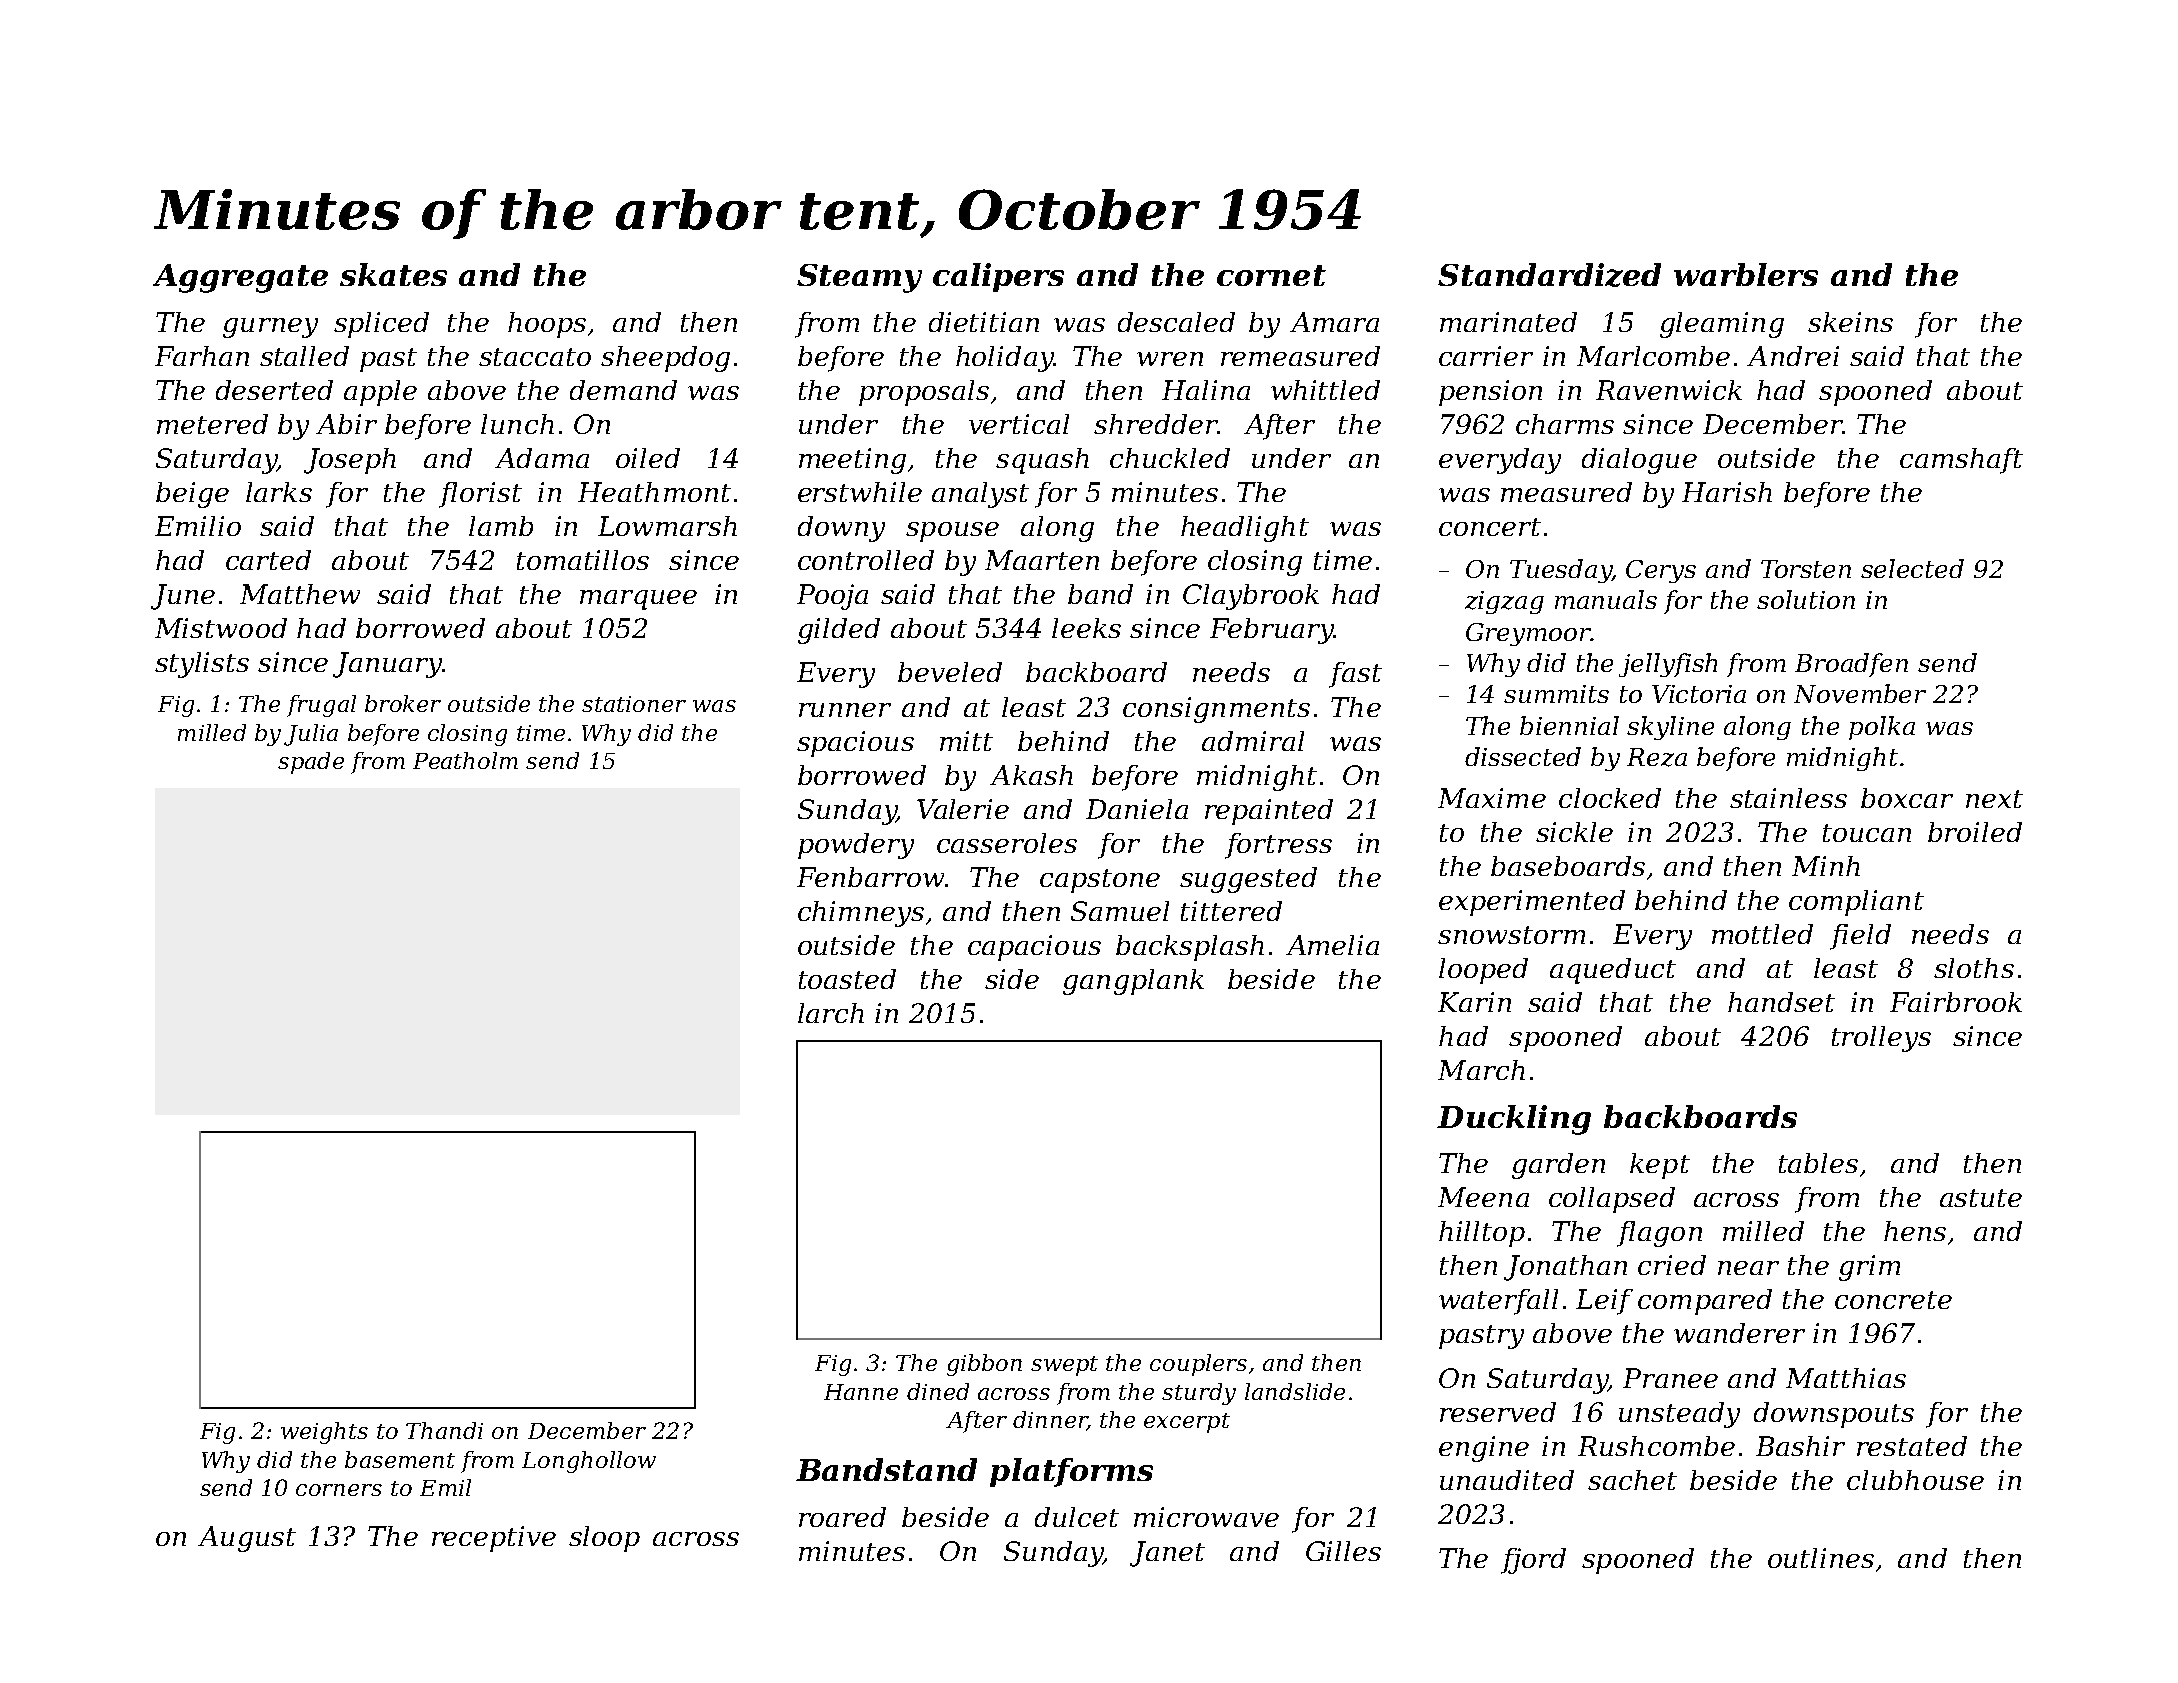 The width and height of the screenshot is (2178, 1683). Describe the element at coordinates (856, 846) in the screenshot. I see `powdery` at that location.
